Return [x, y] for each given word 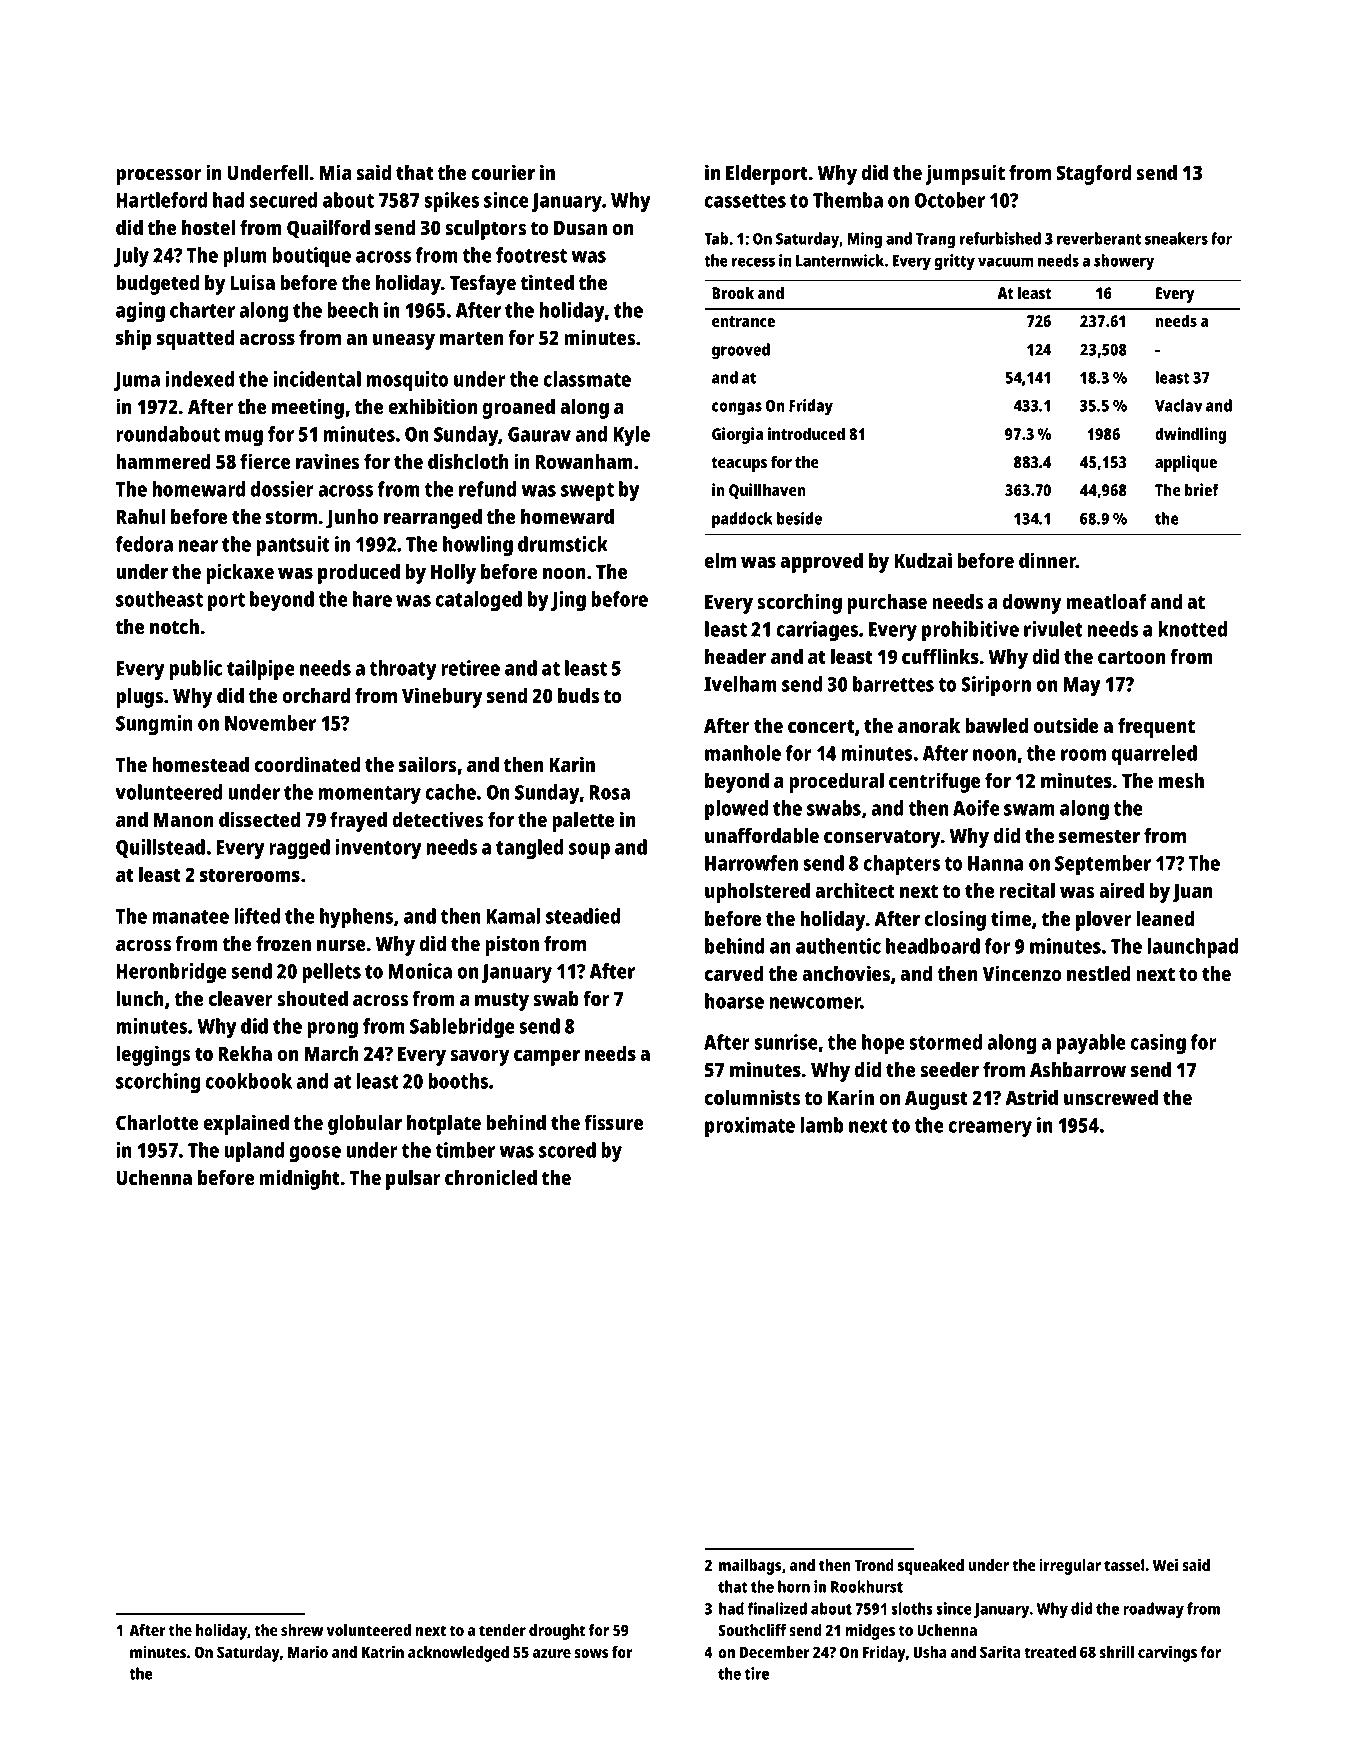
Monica [420, 971]
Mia [335, 172]
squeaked [931, 1567]
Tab [716, 238]
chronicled [491, 1177]
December [775, 1652]
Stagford [1093, 174]
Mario [308, 1652]
